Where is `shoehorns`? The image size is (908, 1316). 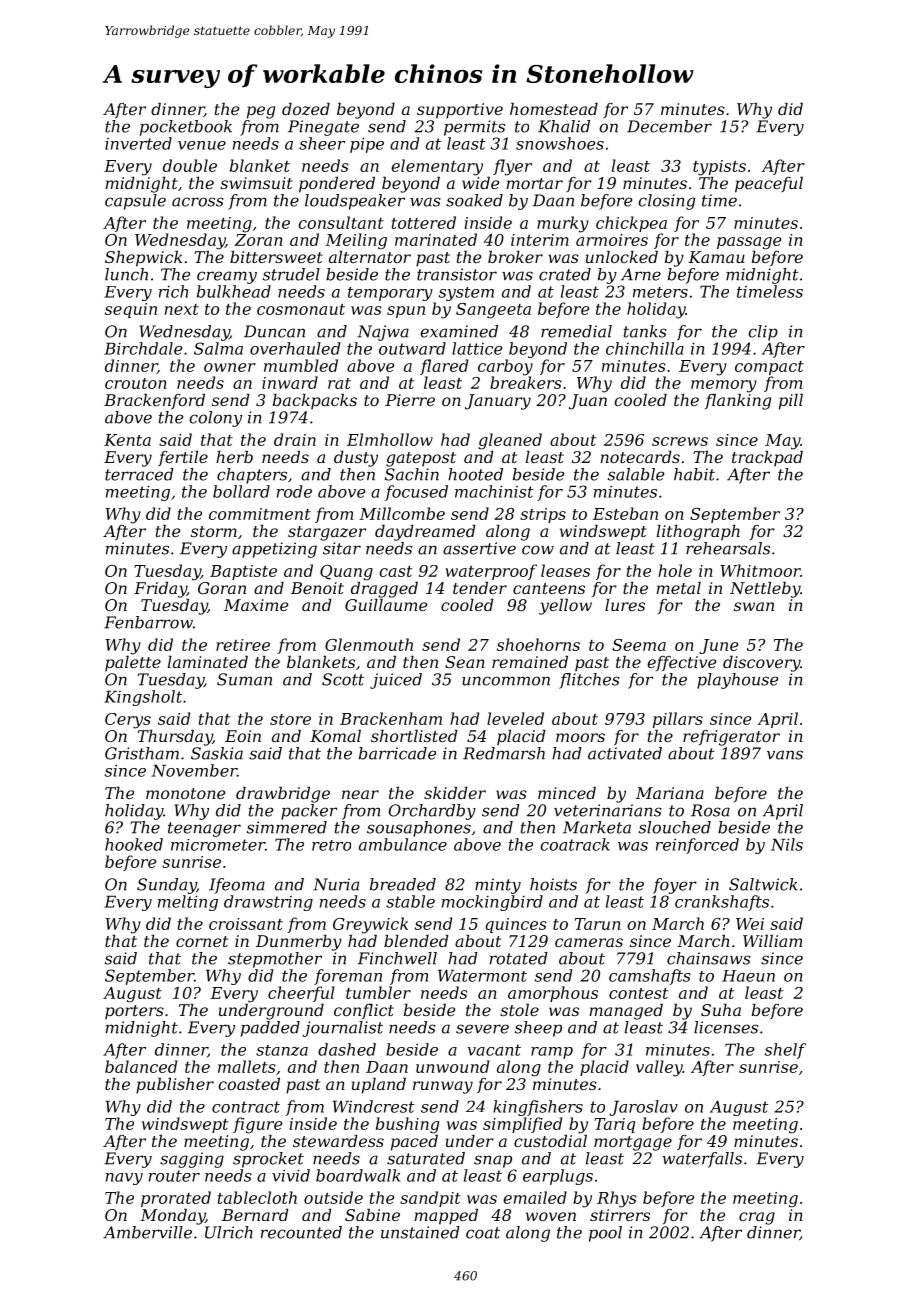 shoehorns is located at coordinates (538, 644).
